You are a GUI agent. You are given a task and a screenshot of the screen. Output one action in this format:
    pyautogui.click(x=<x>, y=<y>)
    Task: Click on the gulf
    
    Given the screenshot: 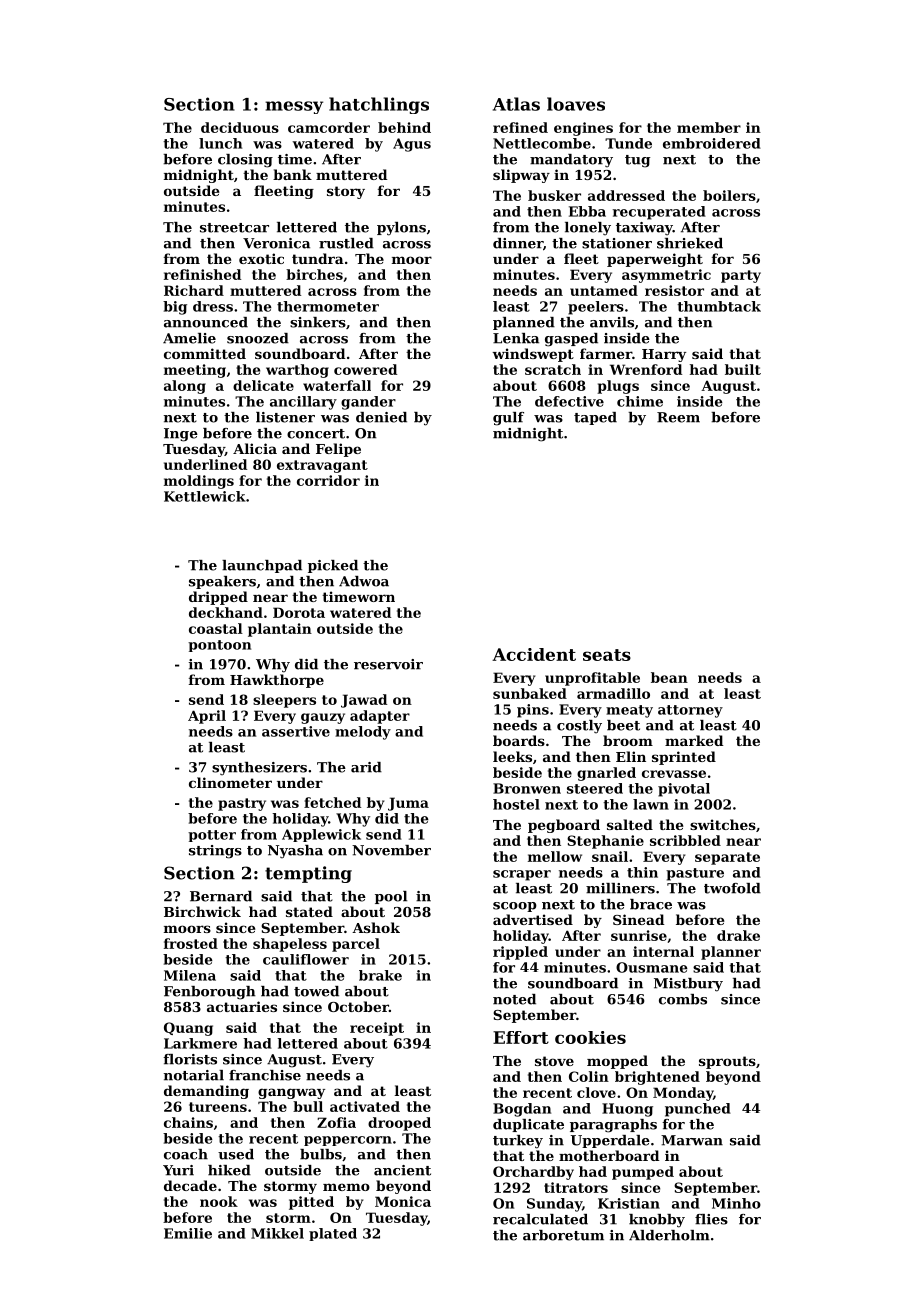 What is the action you would take?
    pyautogui.click(x=508, y=419)
